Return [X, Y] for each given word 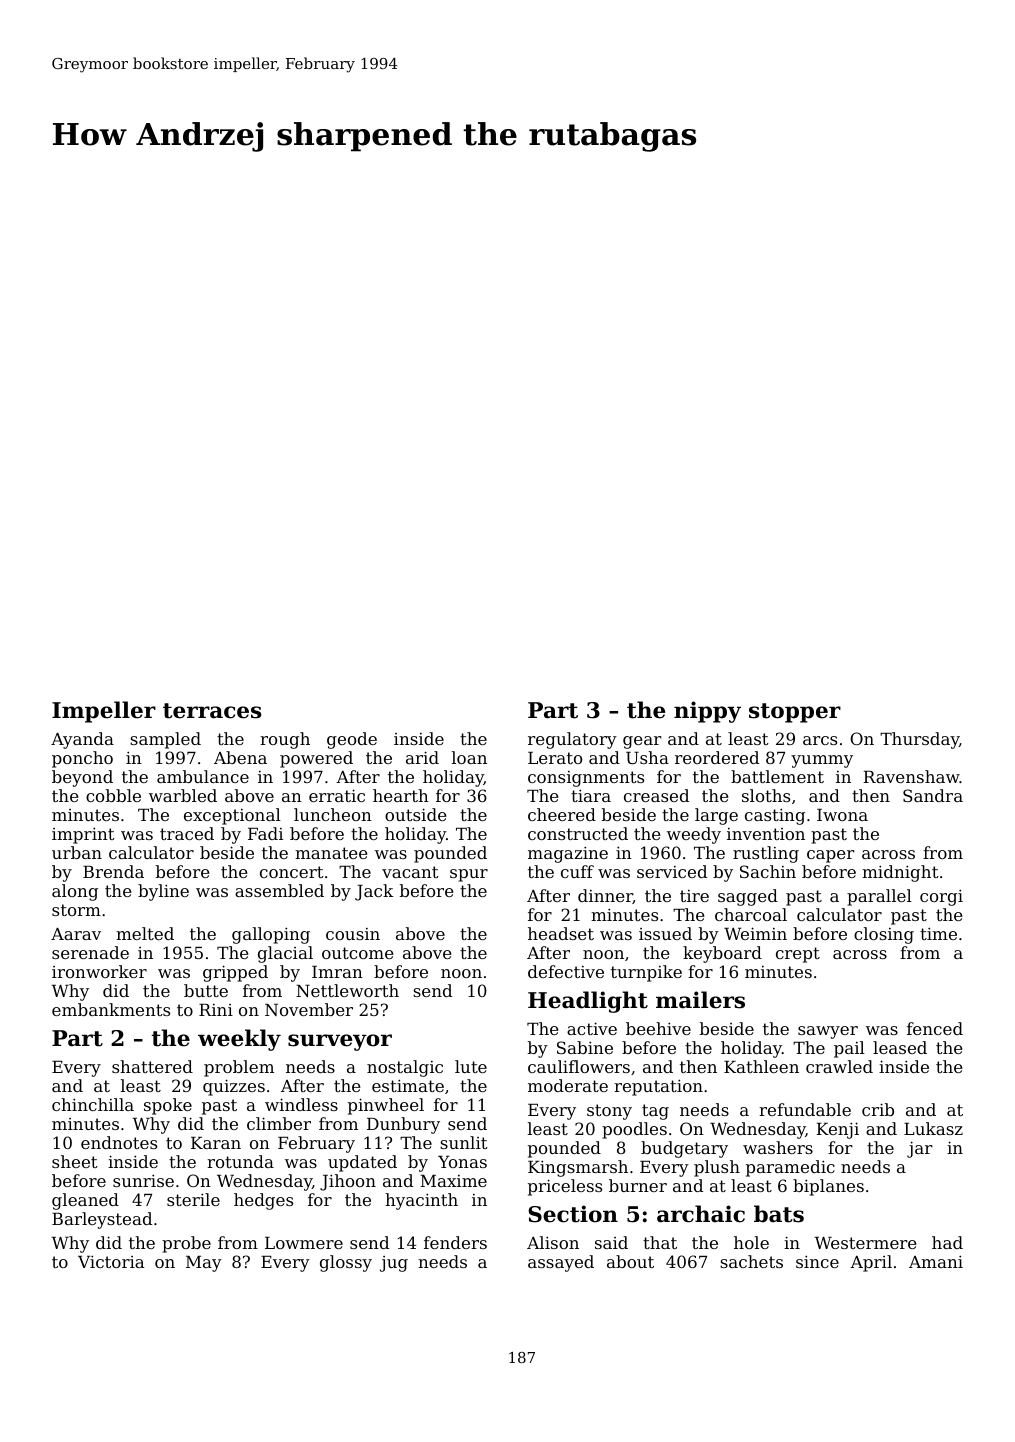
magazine [568, 854]
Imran [337, 972]
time [938, 933]
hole [751, 1242]
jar [920, 1149]
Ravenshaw [911, 776]
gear [642, 742]
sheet [75, 1161]
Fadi [265, 833]
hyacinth [421, 1201]
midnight [900, 873]
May [204, 1264]
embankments [111, 1009]
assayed [561, 1263]
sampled [165, 740]
